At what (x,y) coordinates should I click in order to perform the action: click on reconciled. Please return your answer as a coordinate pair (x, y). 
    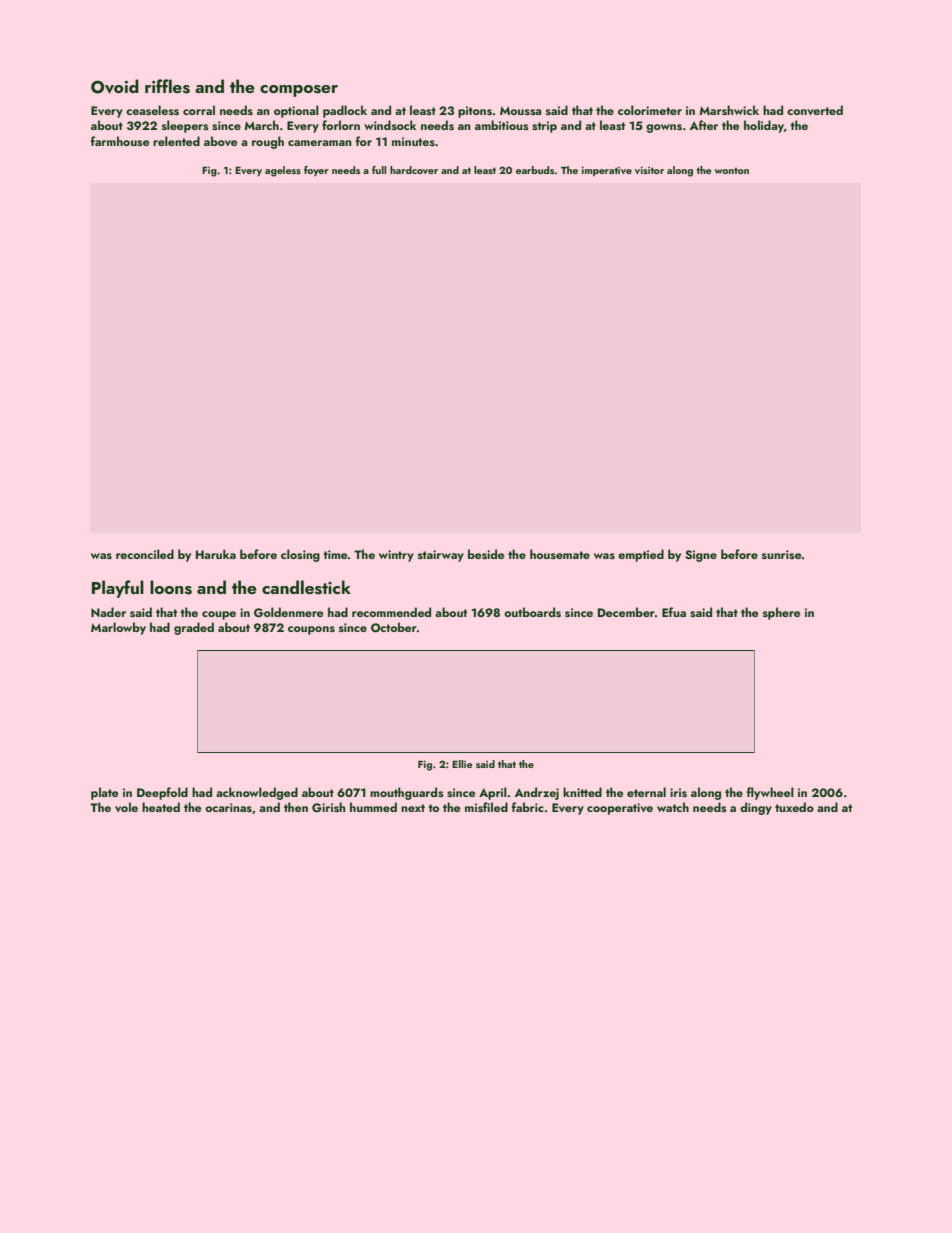
    Looking at the image, I should click on (145, 554).
